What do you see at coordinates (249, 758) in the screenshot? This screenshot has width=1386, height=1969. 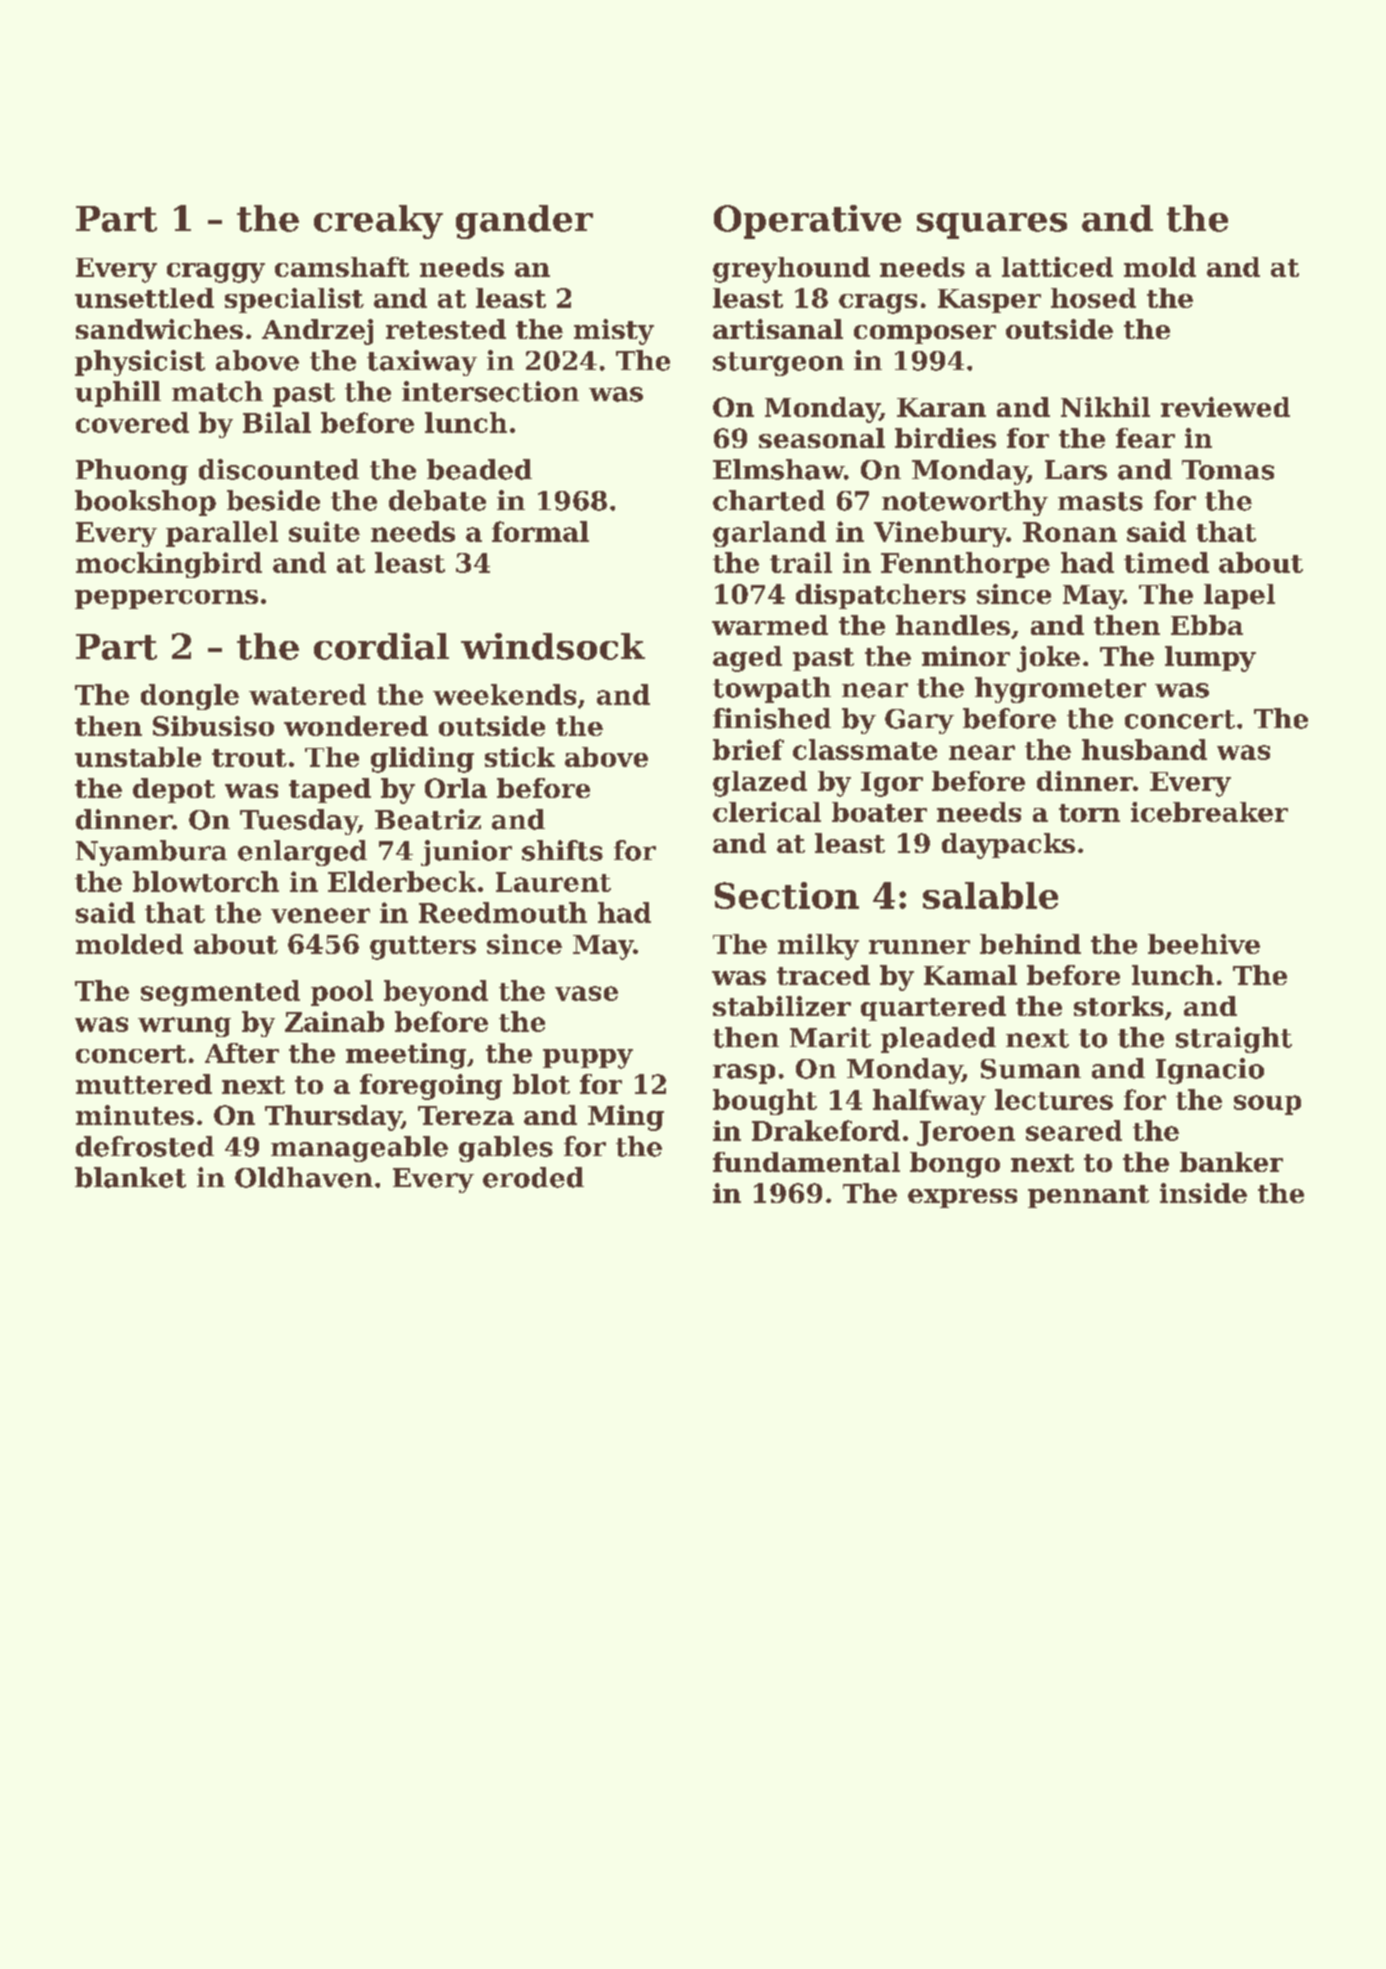 I see `trout` at bounding box center [249, 758].
